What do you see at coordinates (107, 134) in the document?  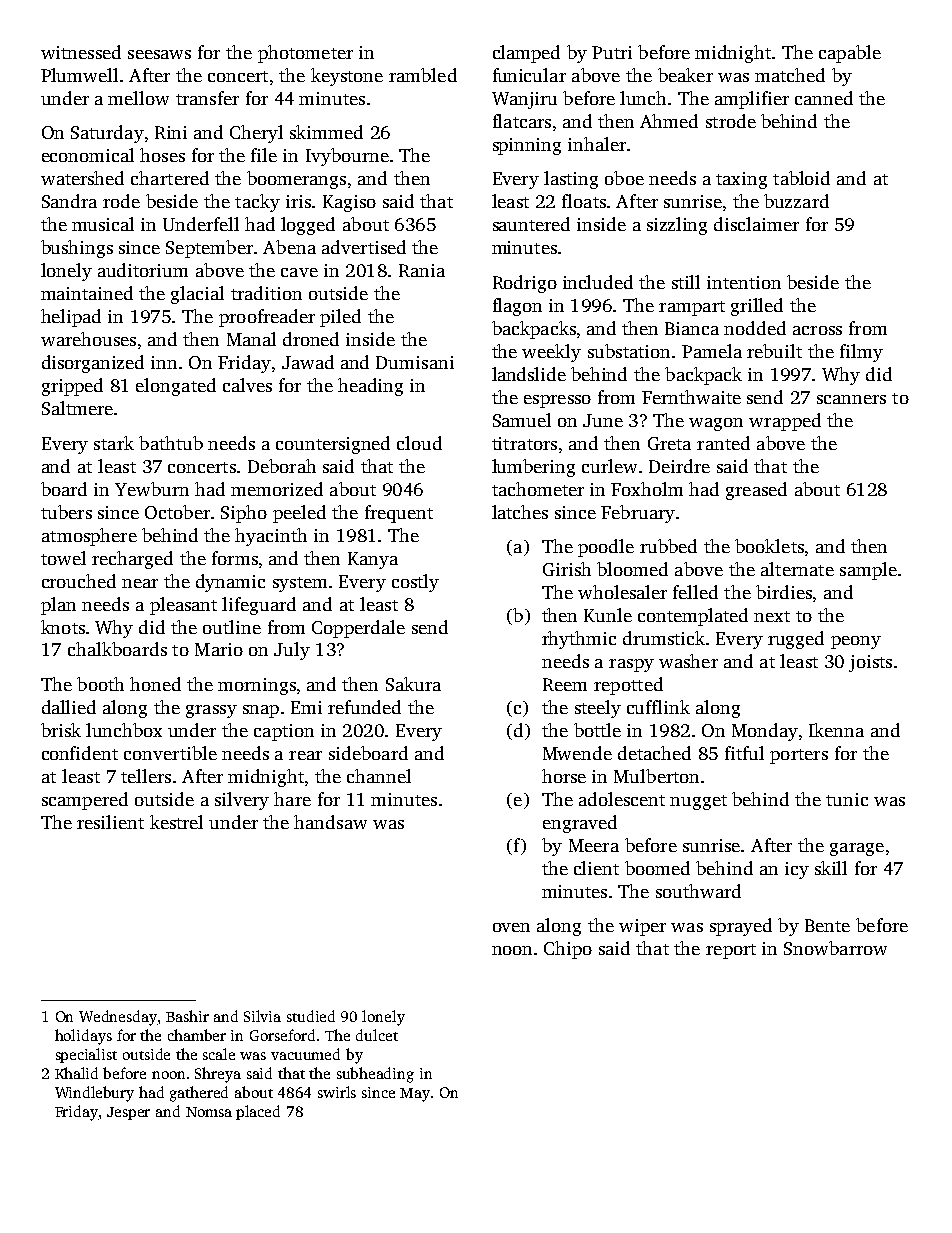 I see `Saturday` at bounding box center [107, 134].
